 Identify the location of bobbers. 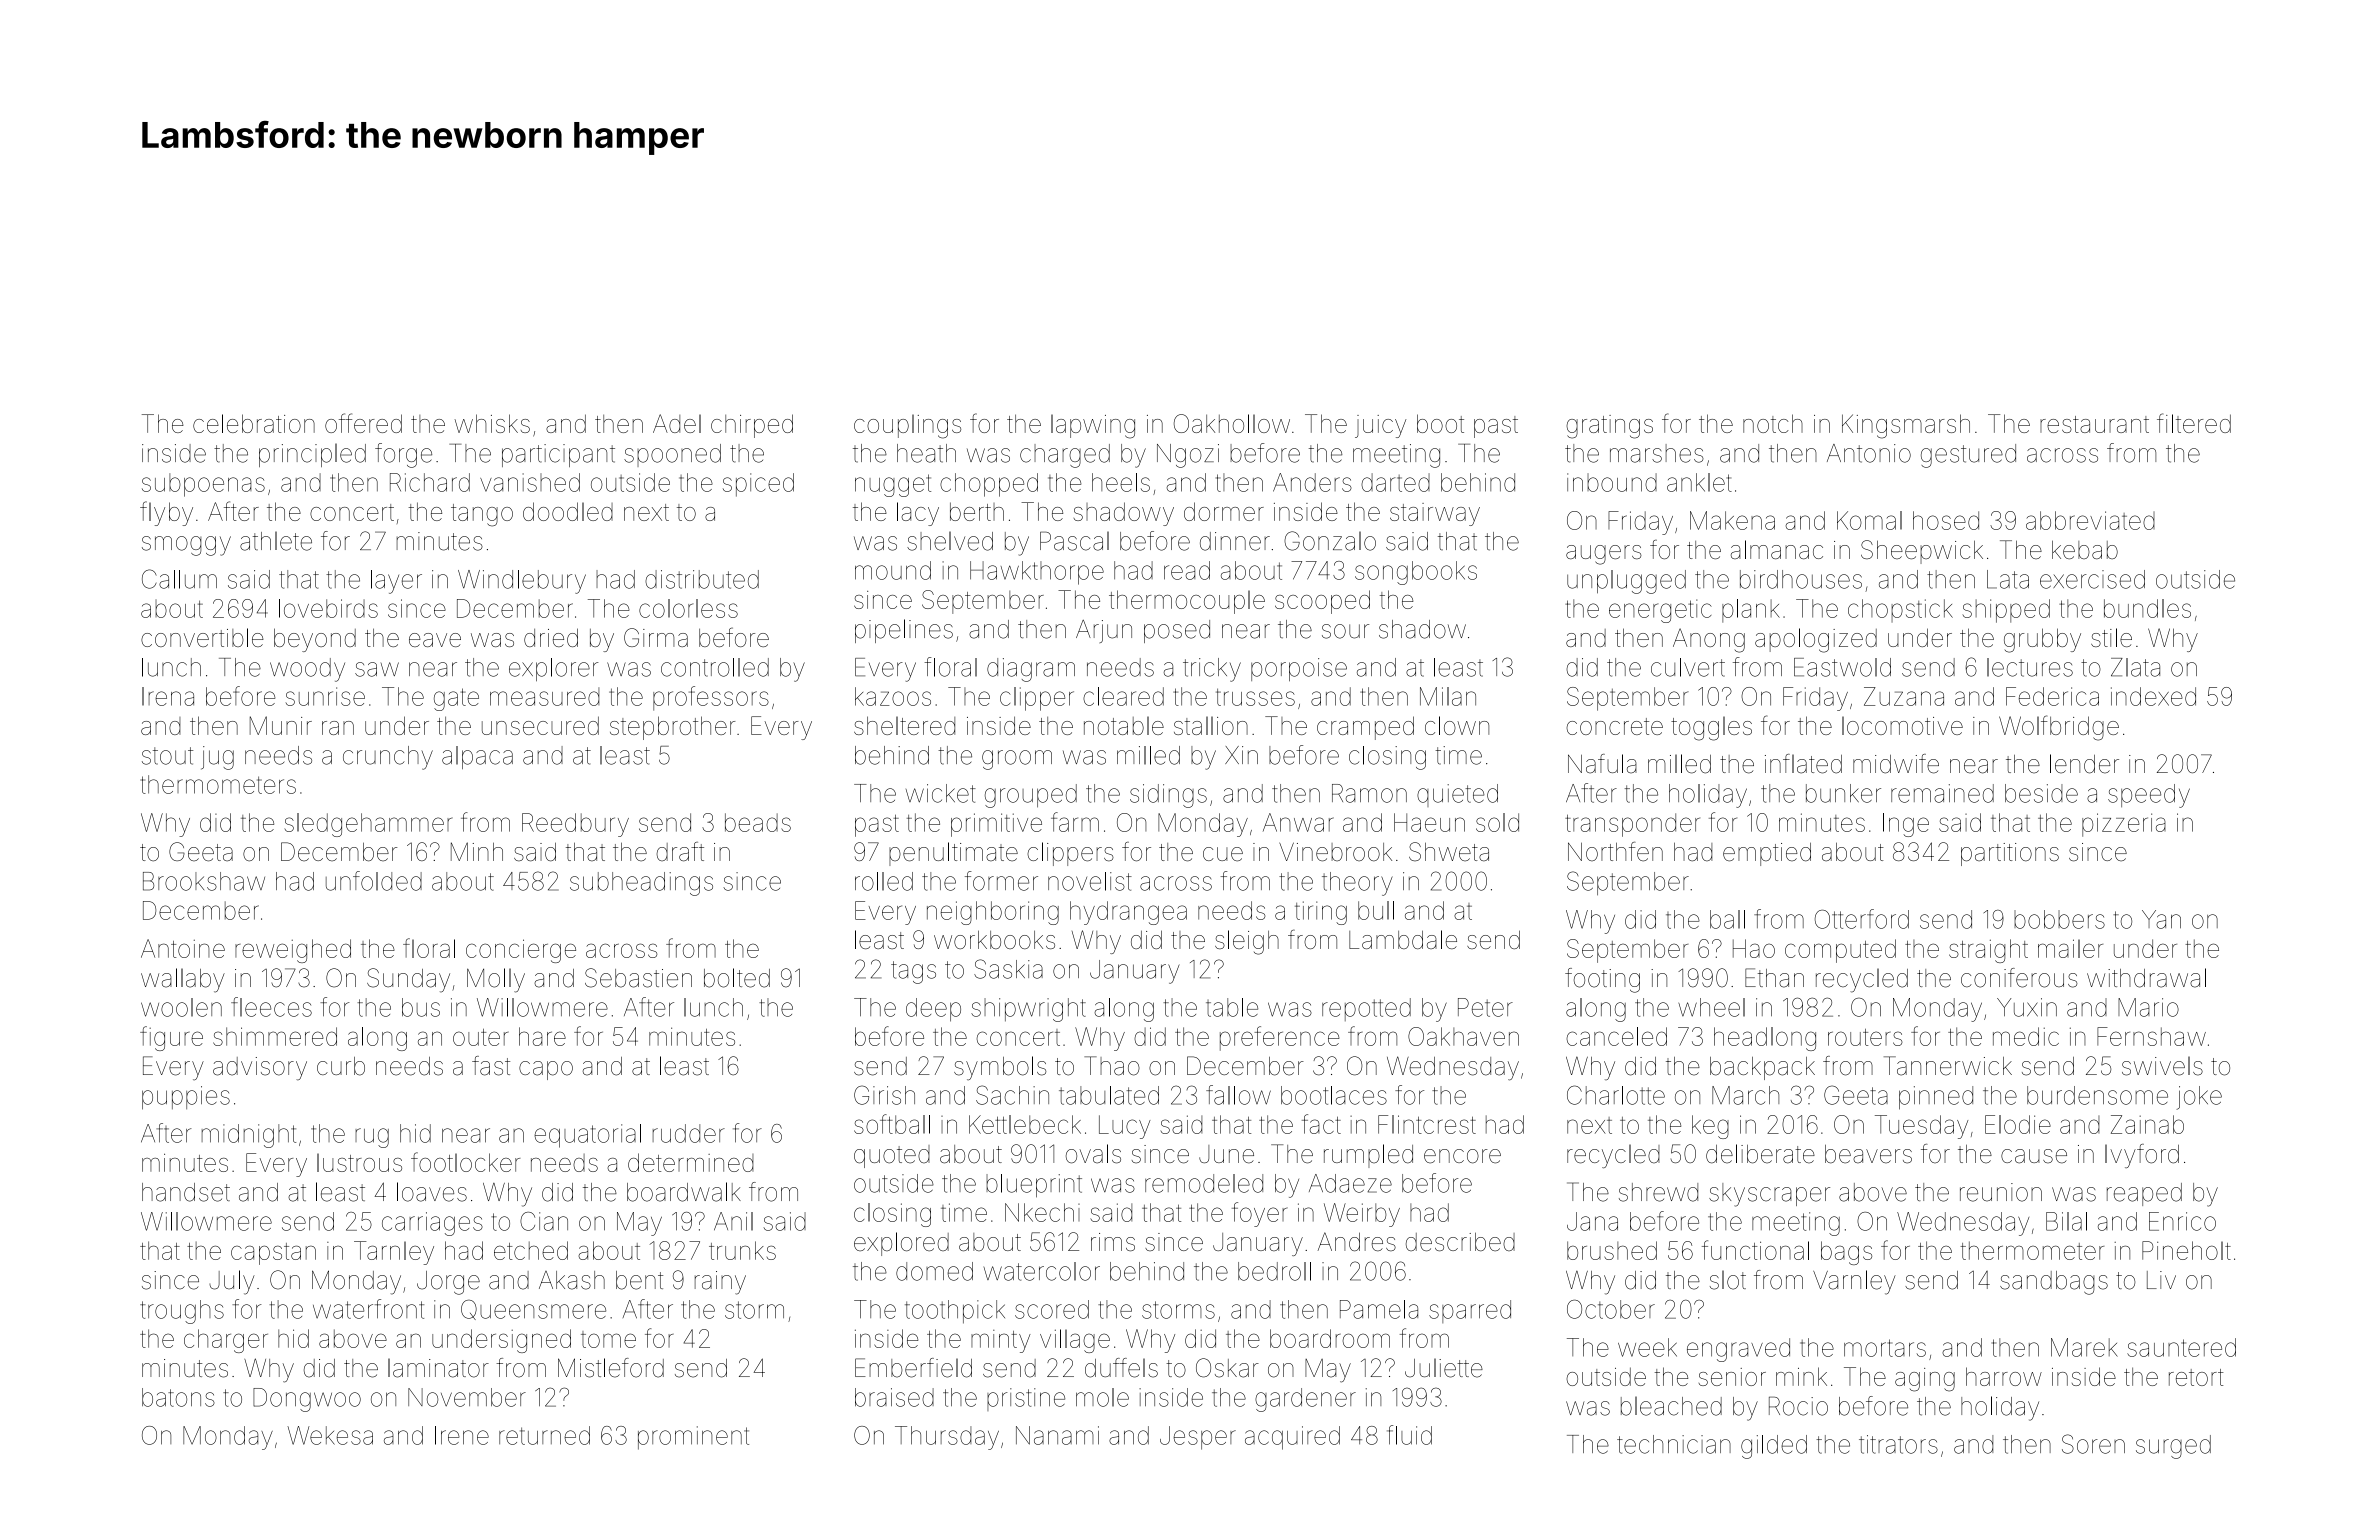
(2059, 919).
